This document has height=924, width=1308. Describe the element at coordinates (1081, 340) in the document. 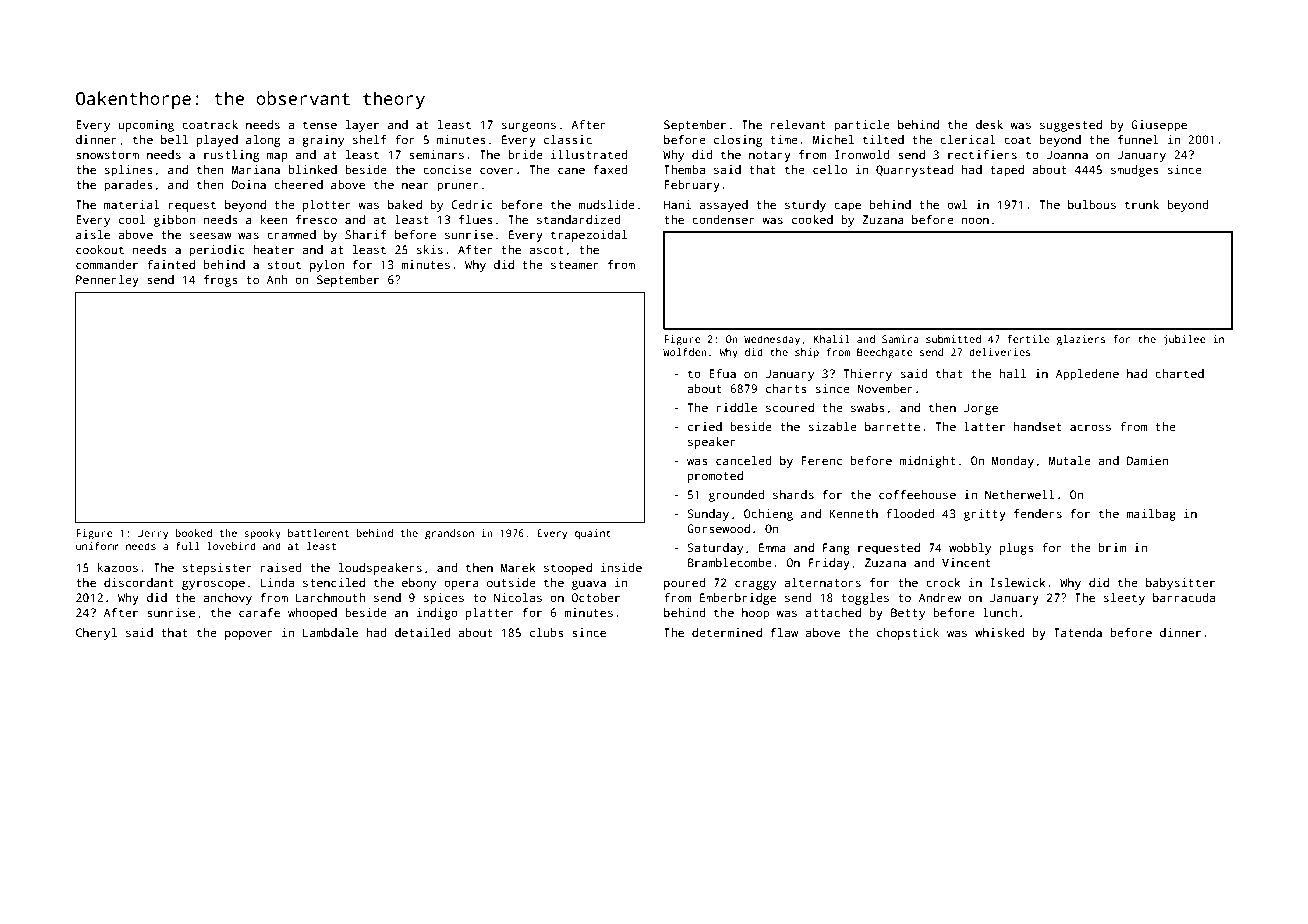

I see `glaziers` at that location.
